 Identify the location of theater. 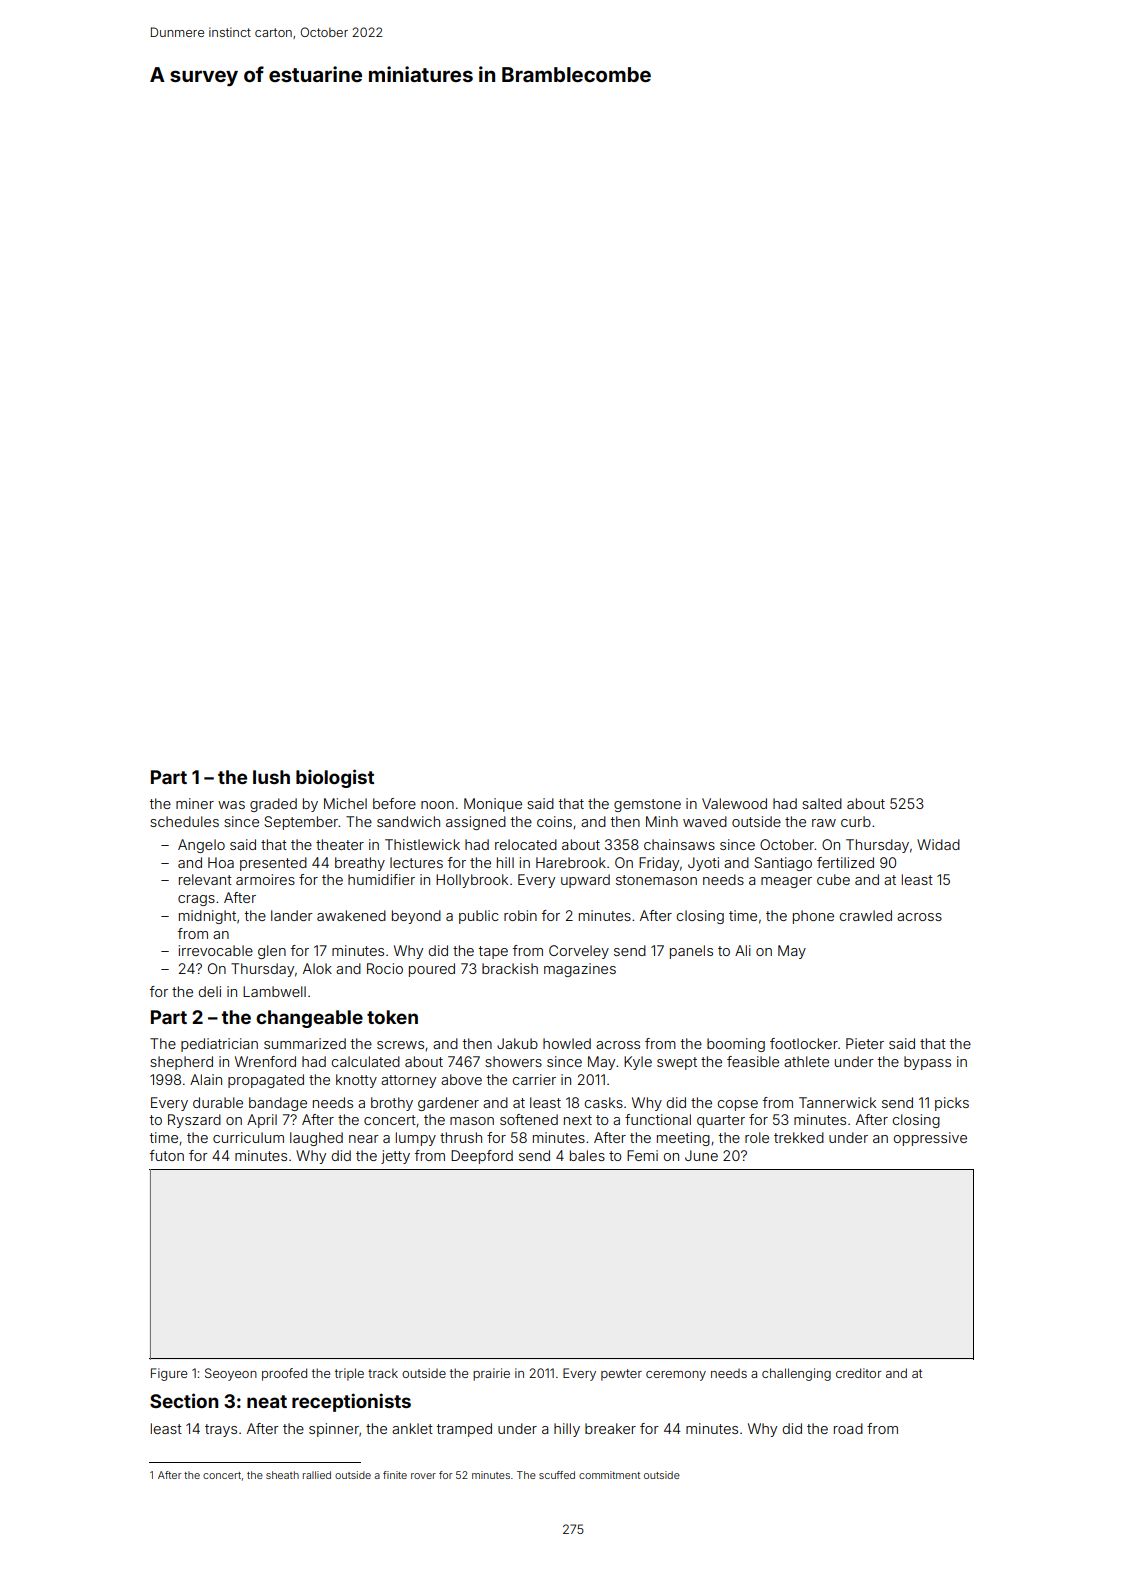
(340, 844).
